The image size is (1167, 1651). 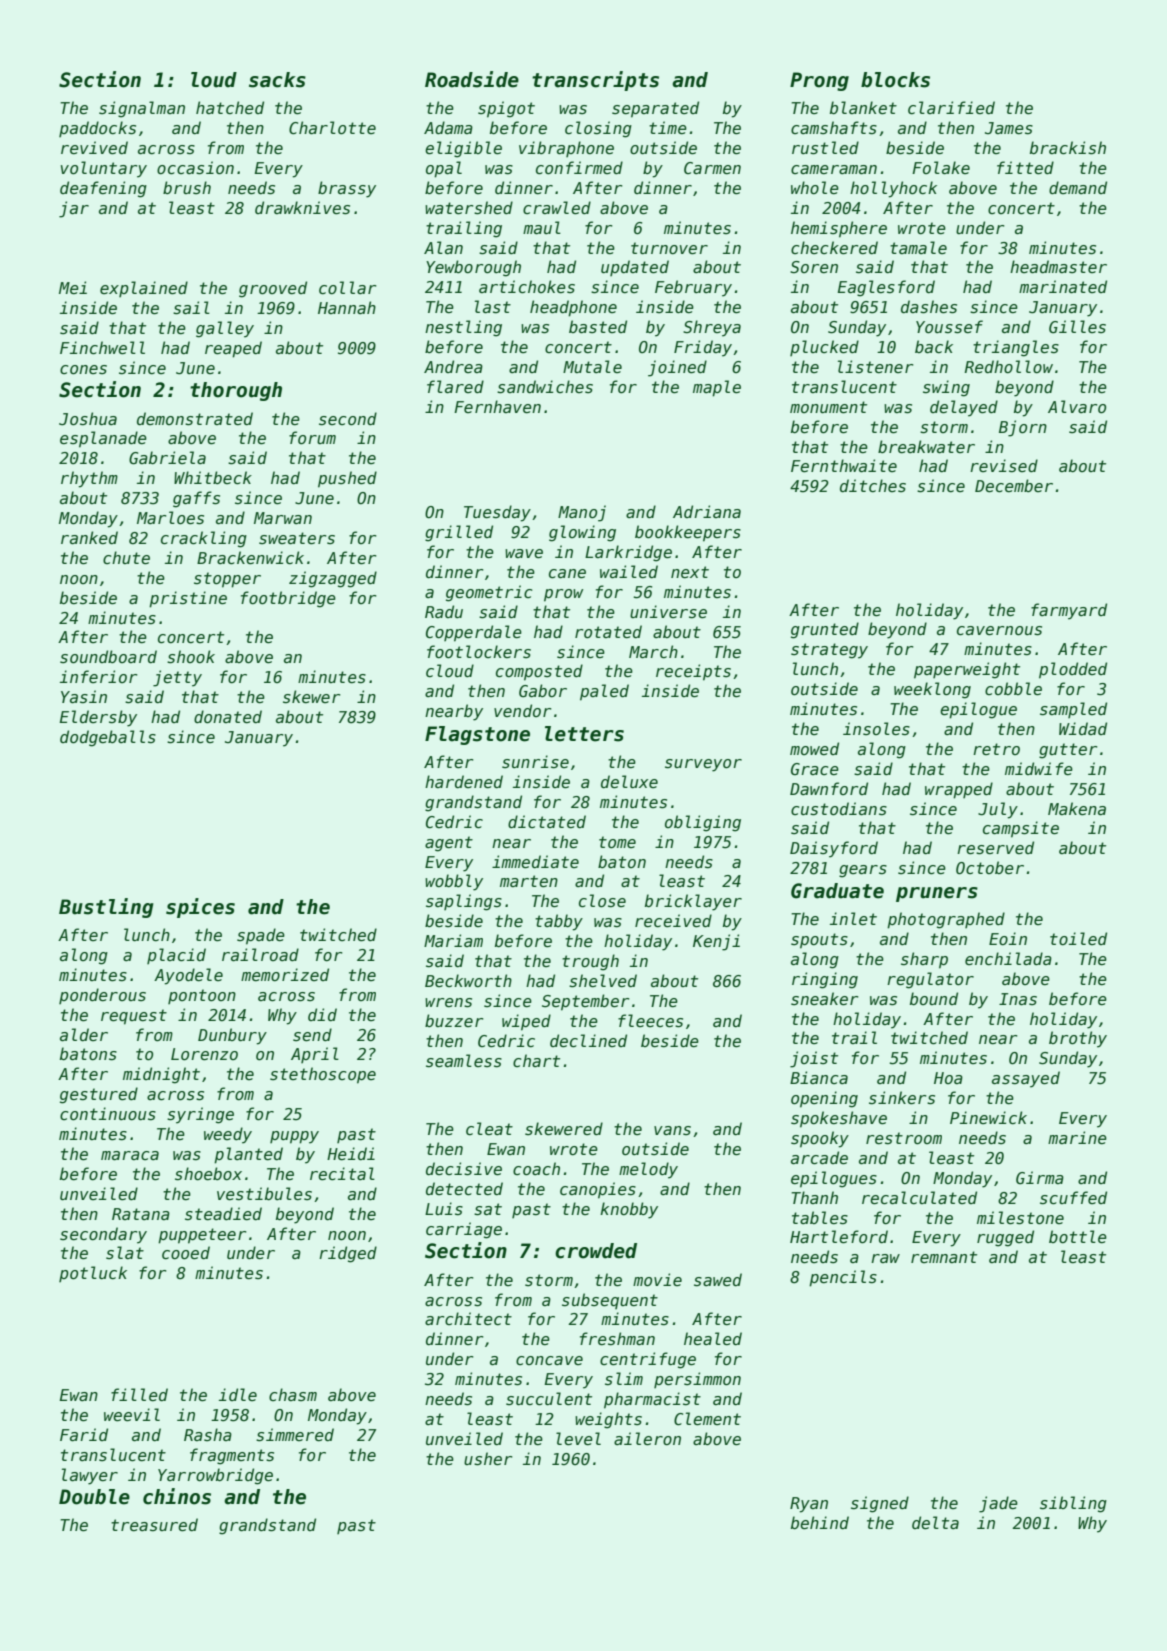 What do you see at coordinates (895, 80) in the screenshot?
I see `blocks` at bounding box center [895, 80].
